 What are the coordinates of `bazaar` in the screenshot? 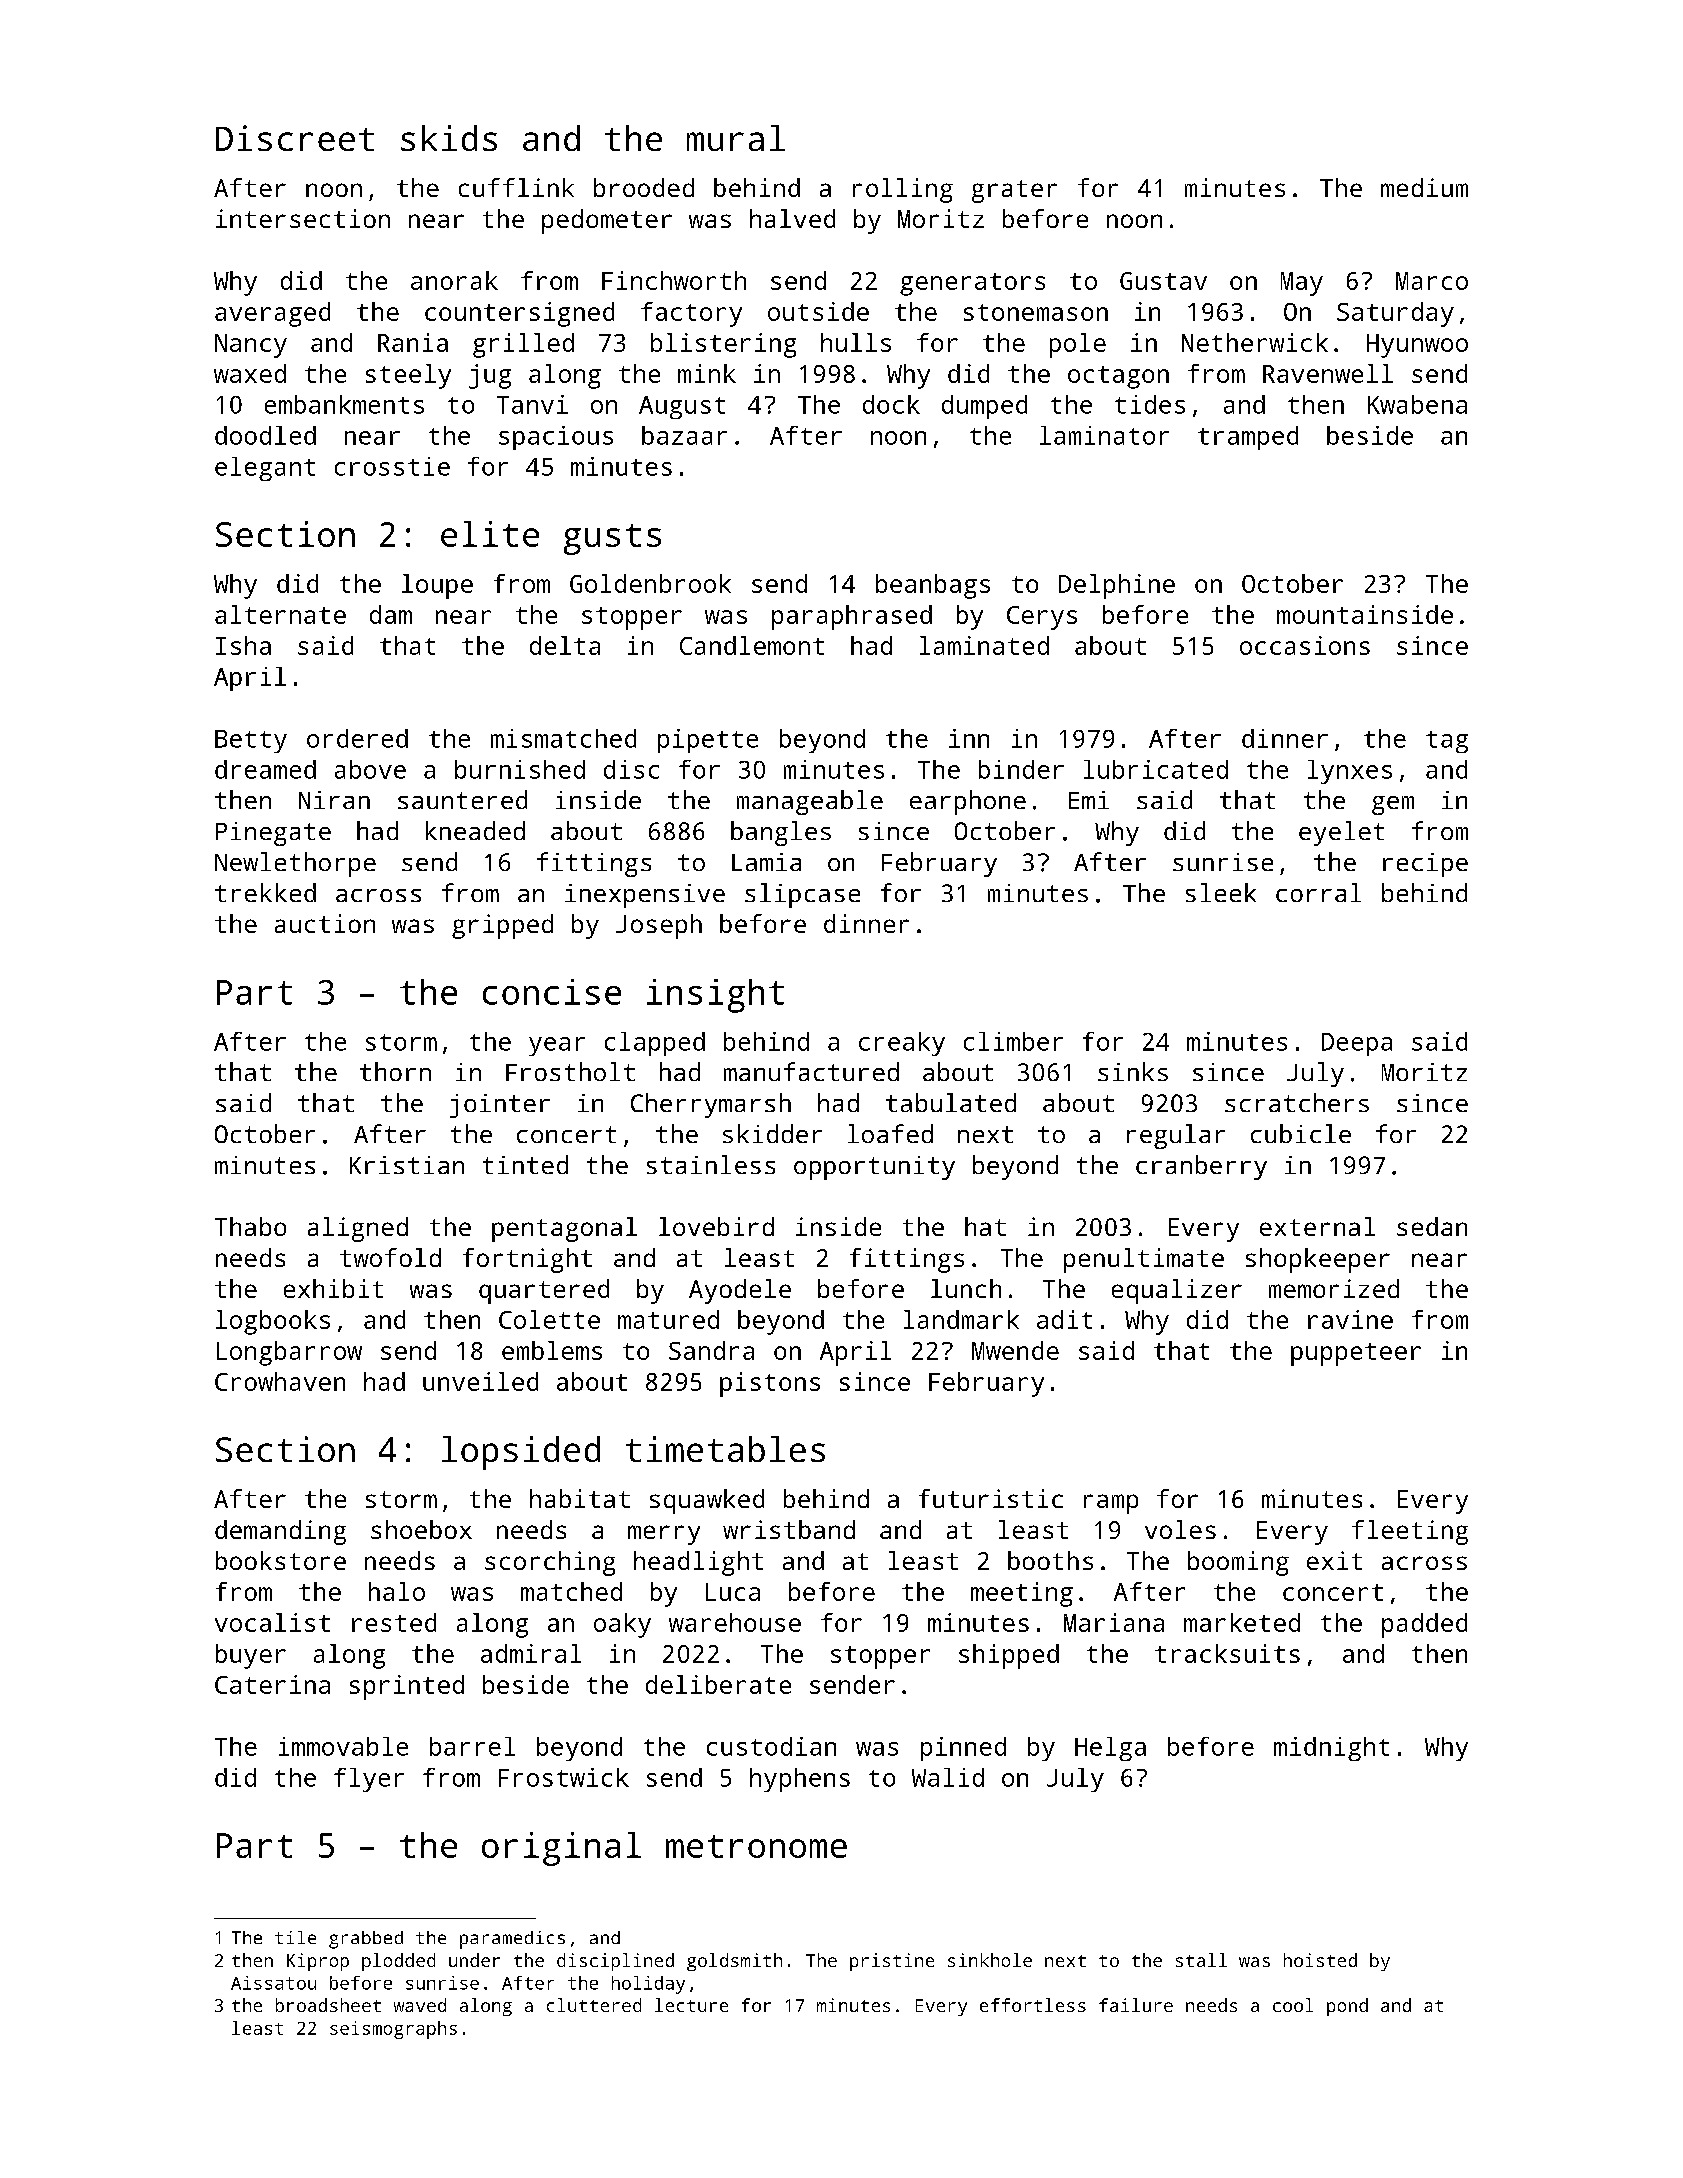 It's located at (684, 435).
